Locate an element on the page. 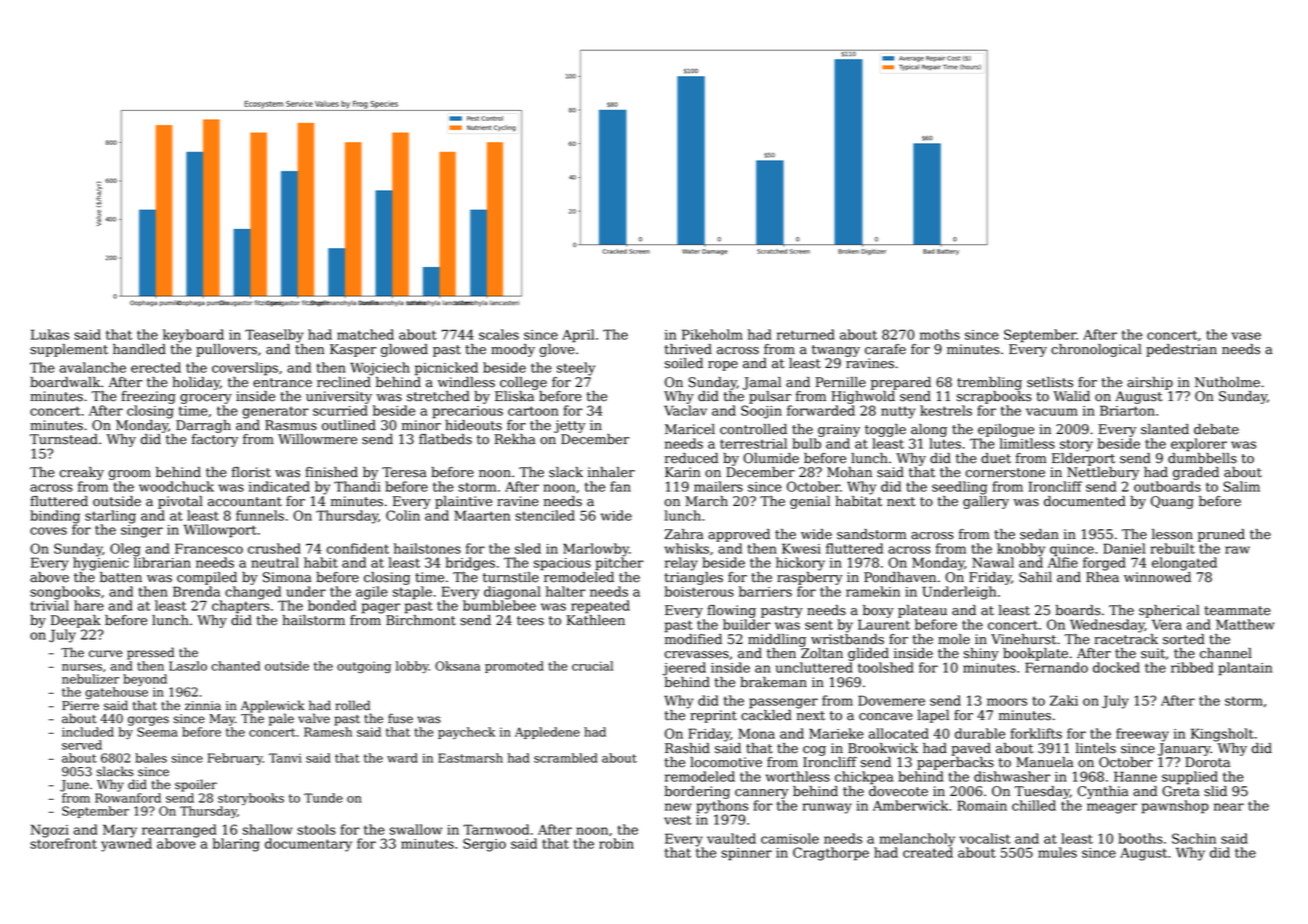 The height and width of the image is (924, 1308). spinner is located at coordinates (746, 854).
